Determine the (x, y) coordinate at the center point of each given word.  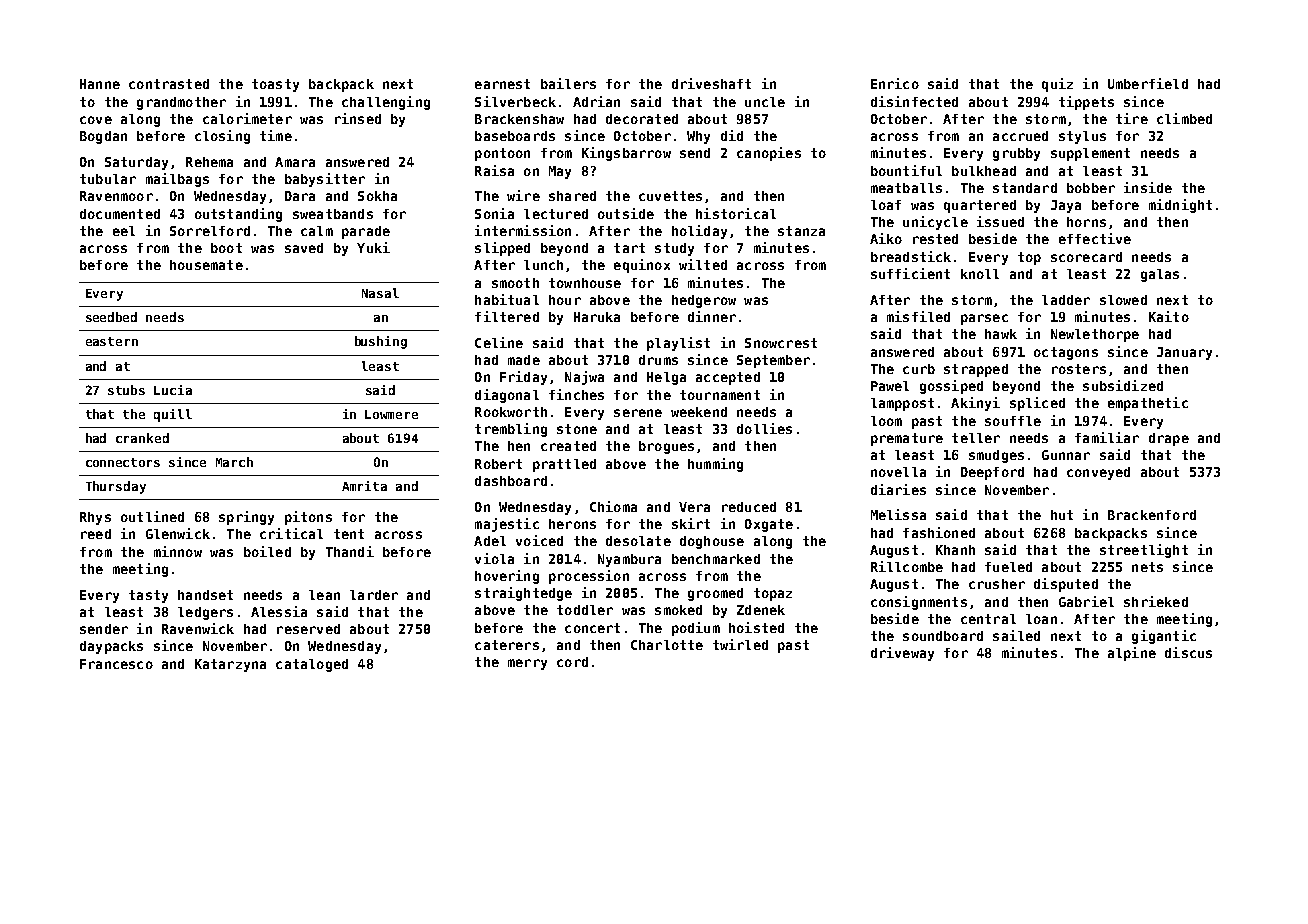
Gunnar (1066, 455)
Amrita (364, 486)
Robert (498, 464)
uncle (765, 102)
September (773, 361)
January (1184, 353)
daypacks (111, 647)
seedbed (111, 317)
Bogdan (103, 137)
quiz (1057, 85)
